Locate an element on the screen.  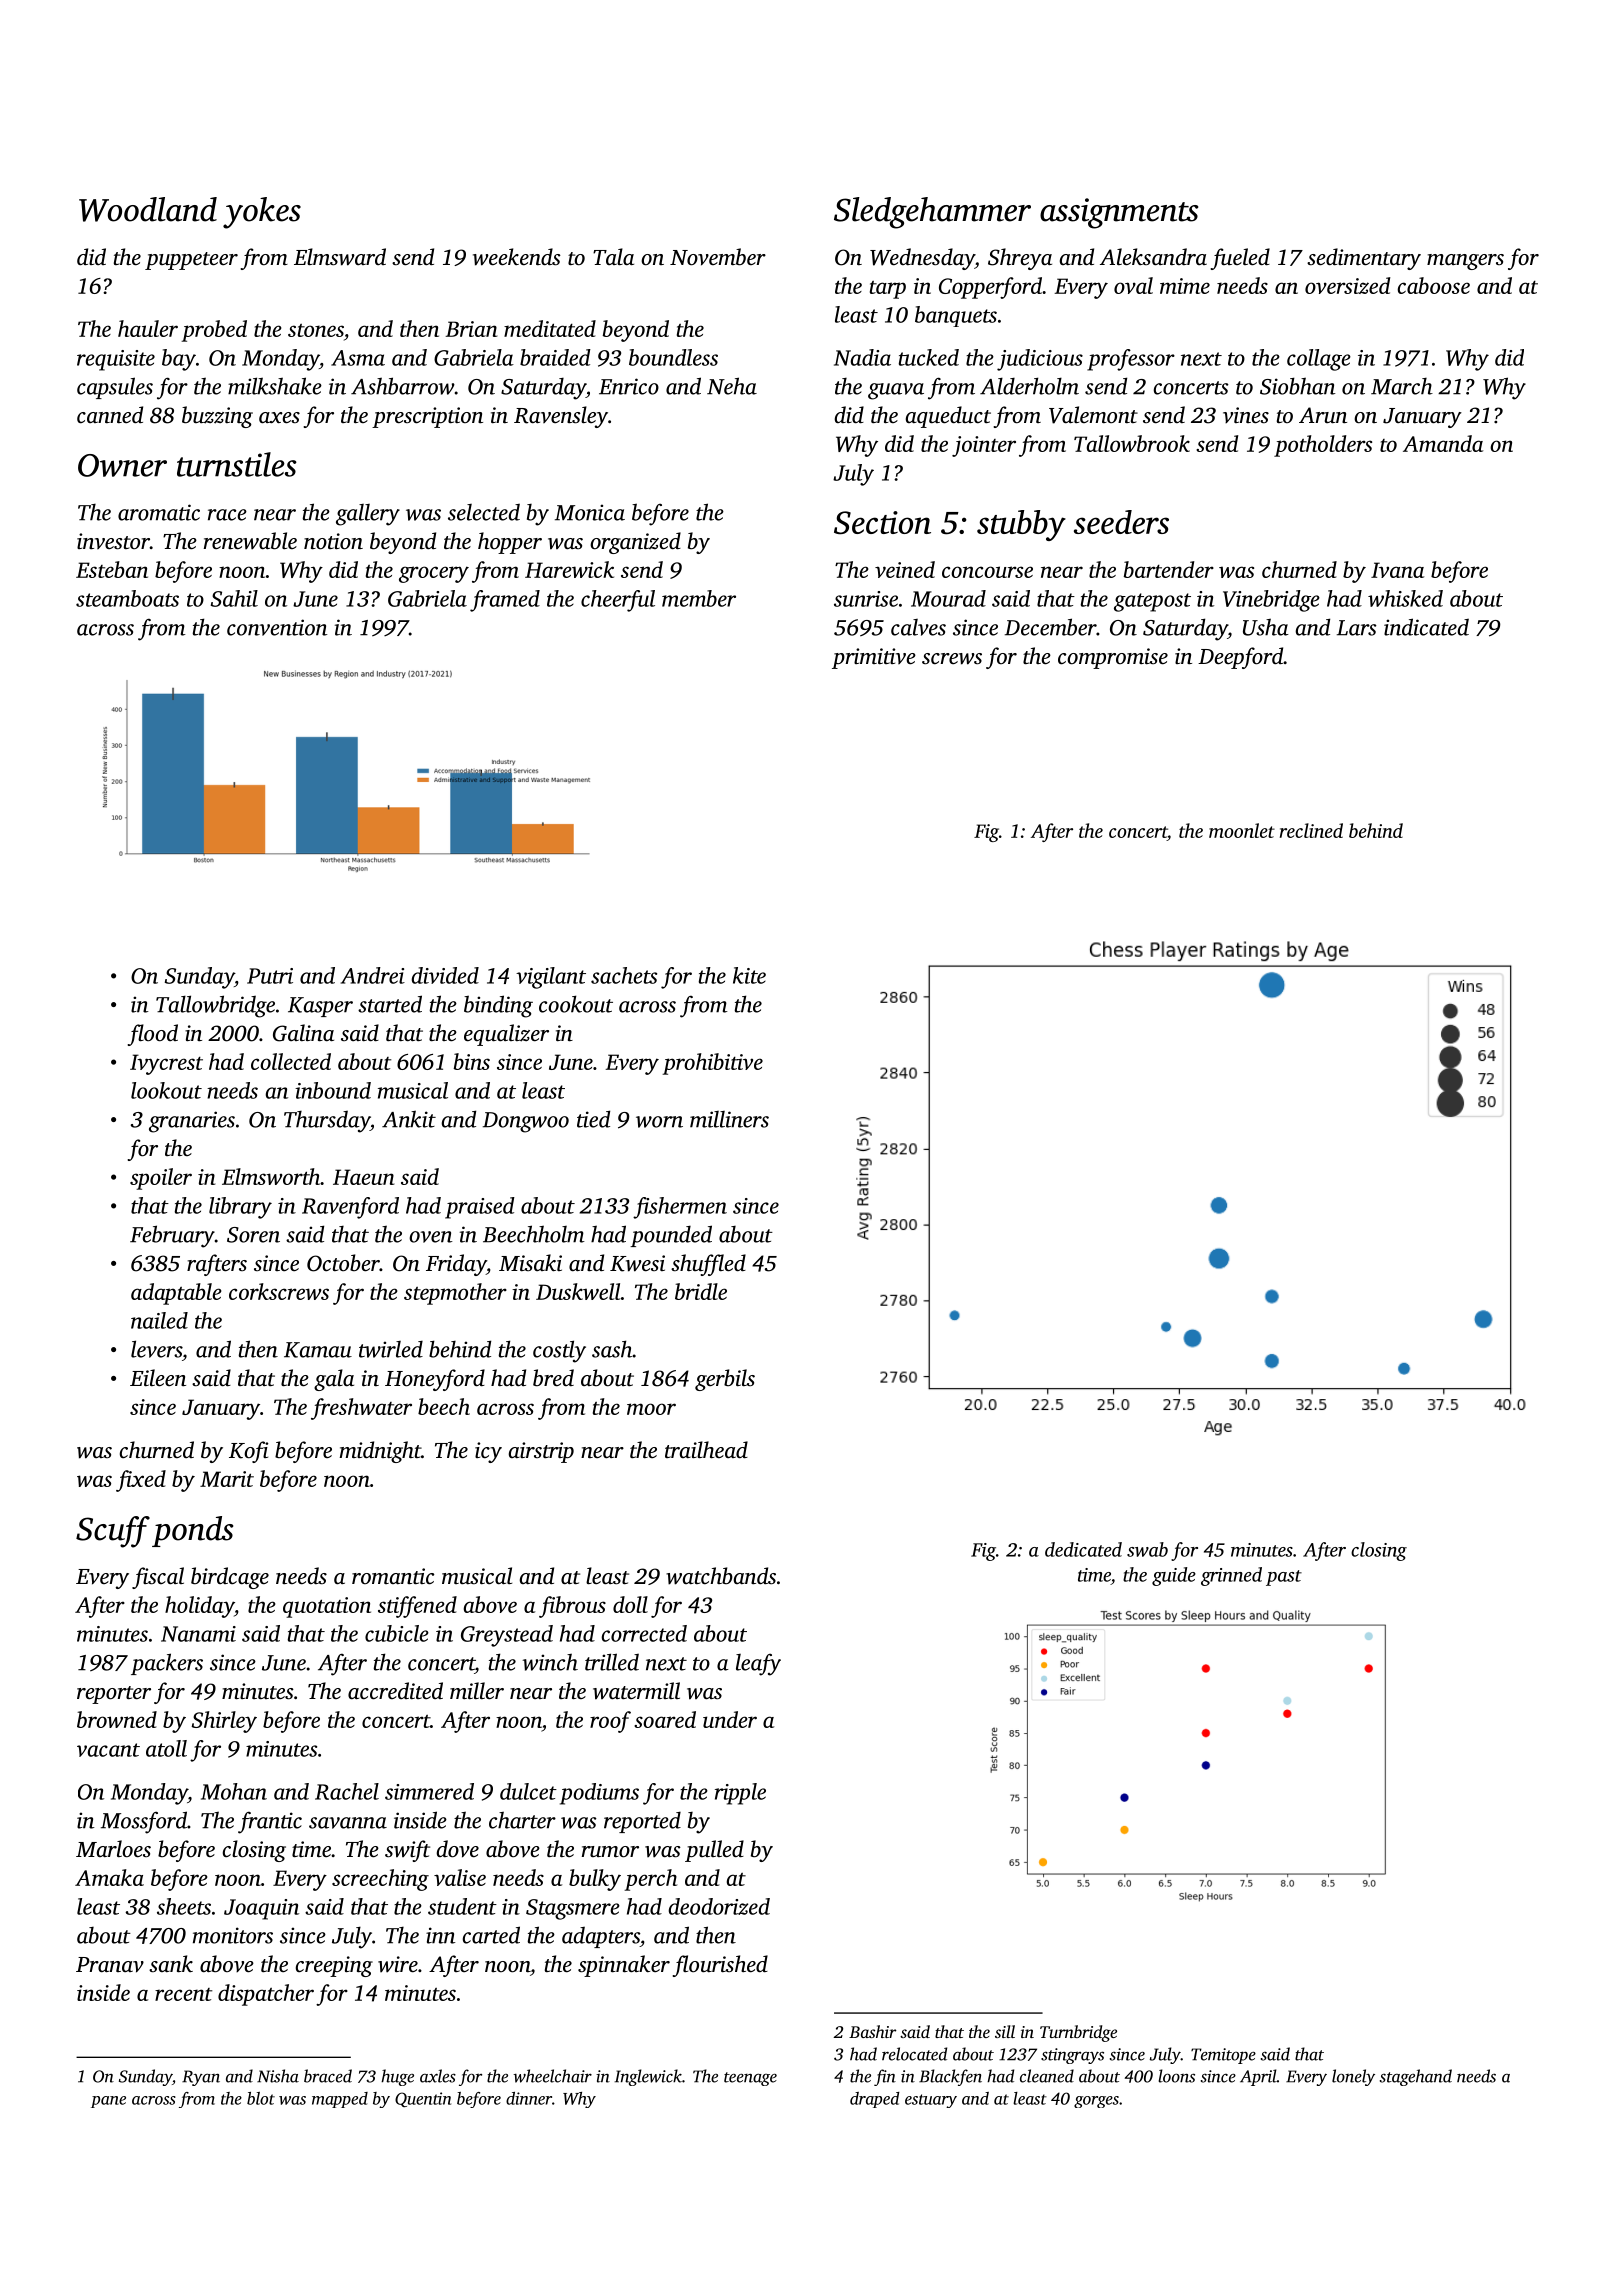
lonely is located at coordinates (1353, 2077).
